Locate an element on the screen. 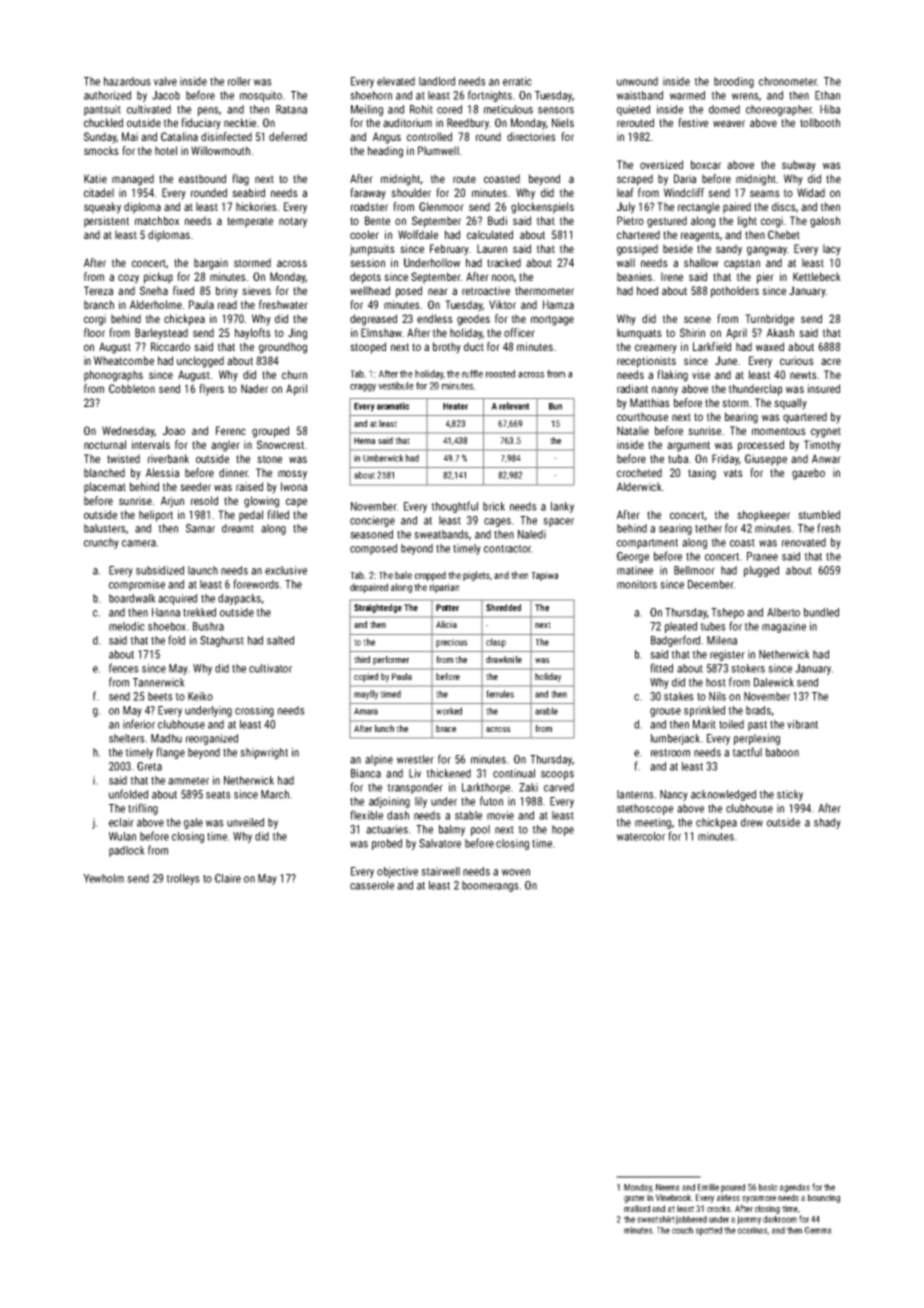 The height and width of the screenshot is (1308, 924). Umberwick is located at coordinates (383, 458).
